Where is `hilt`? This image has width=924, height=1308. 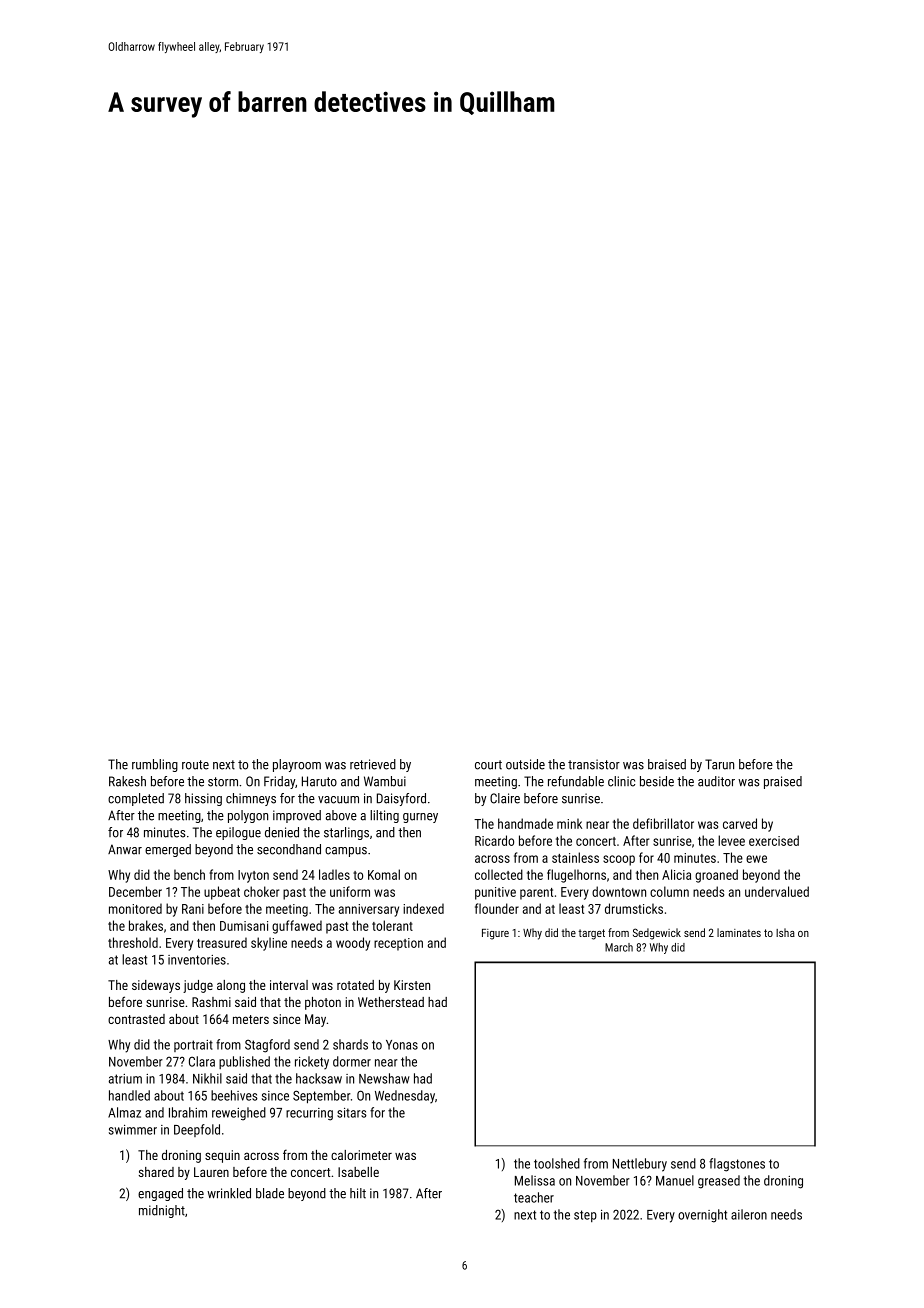
hilt is located at coordinates (358, 1193).
